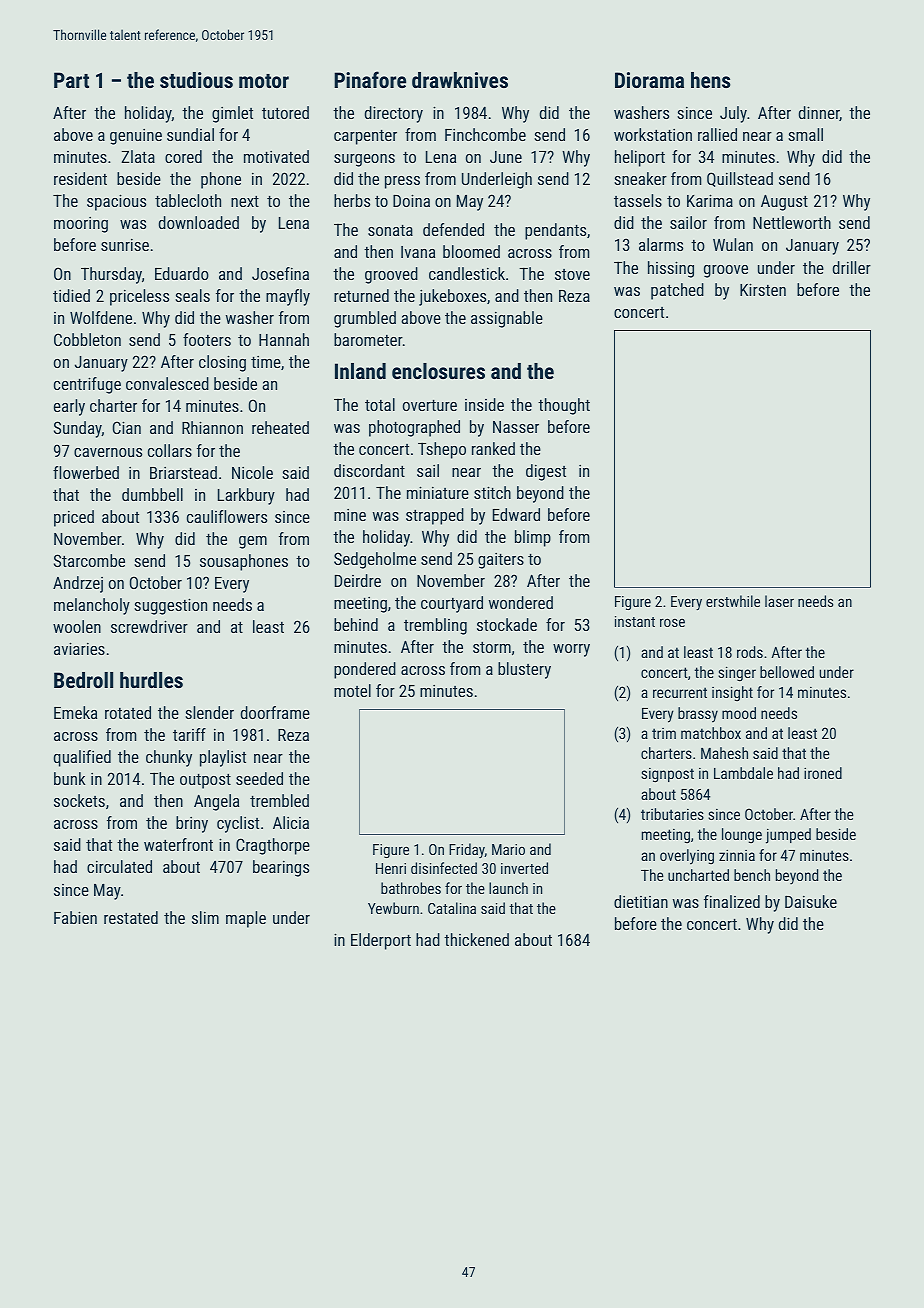 Image resolution: width=924 pixels, height=1308 pixels. Describe the element at coordinates (246, 919) in the screenshot. I see `maple` at that location.
